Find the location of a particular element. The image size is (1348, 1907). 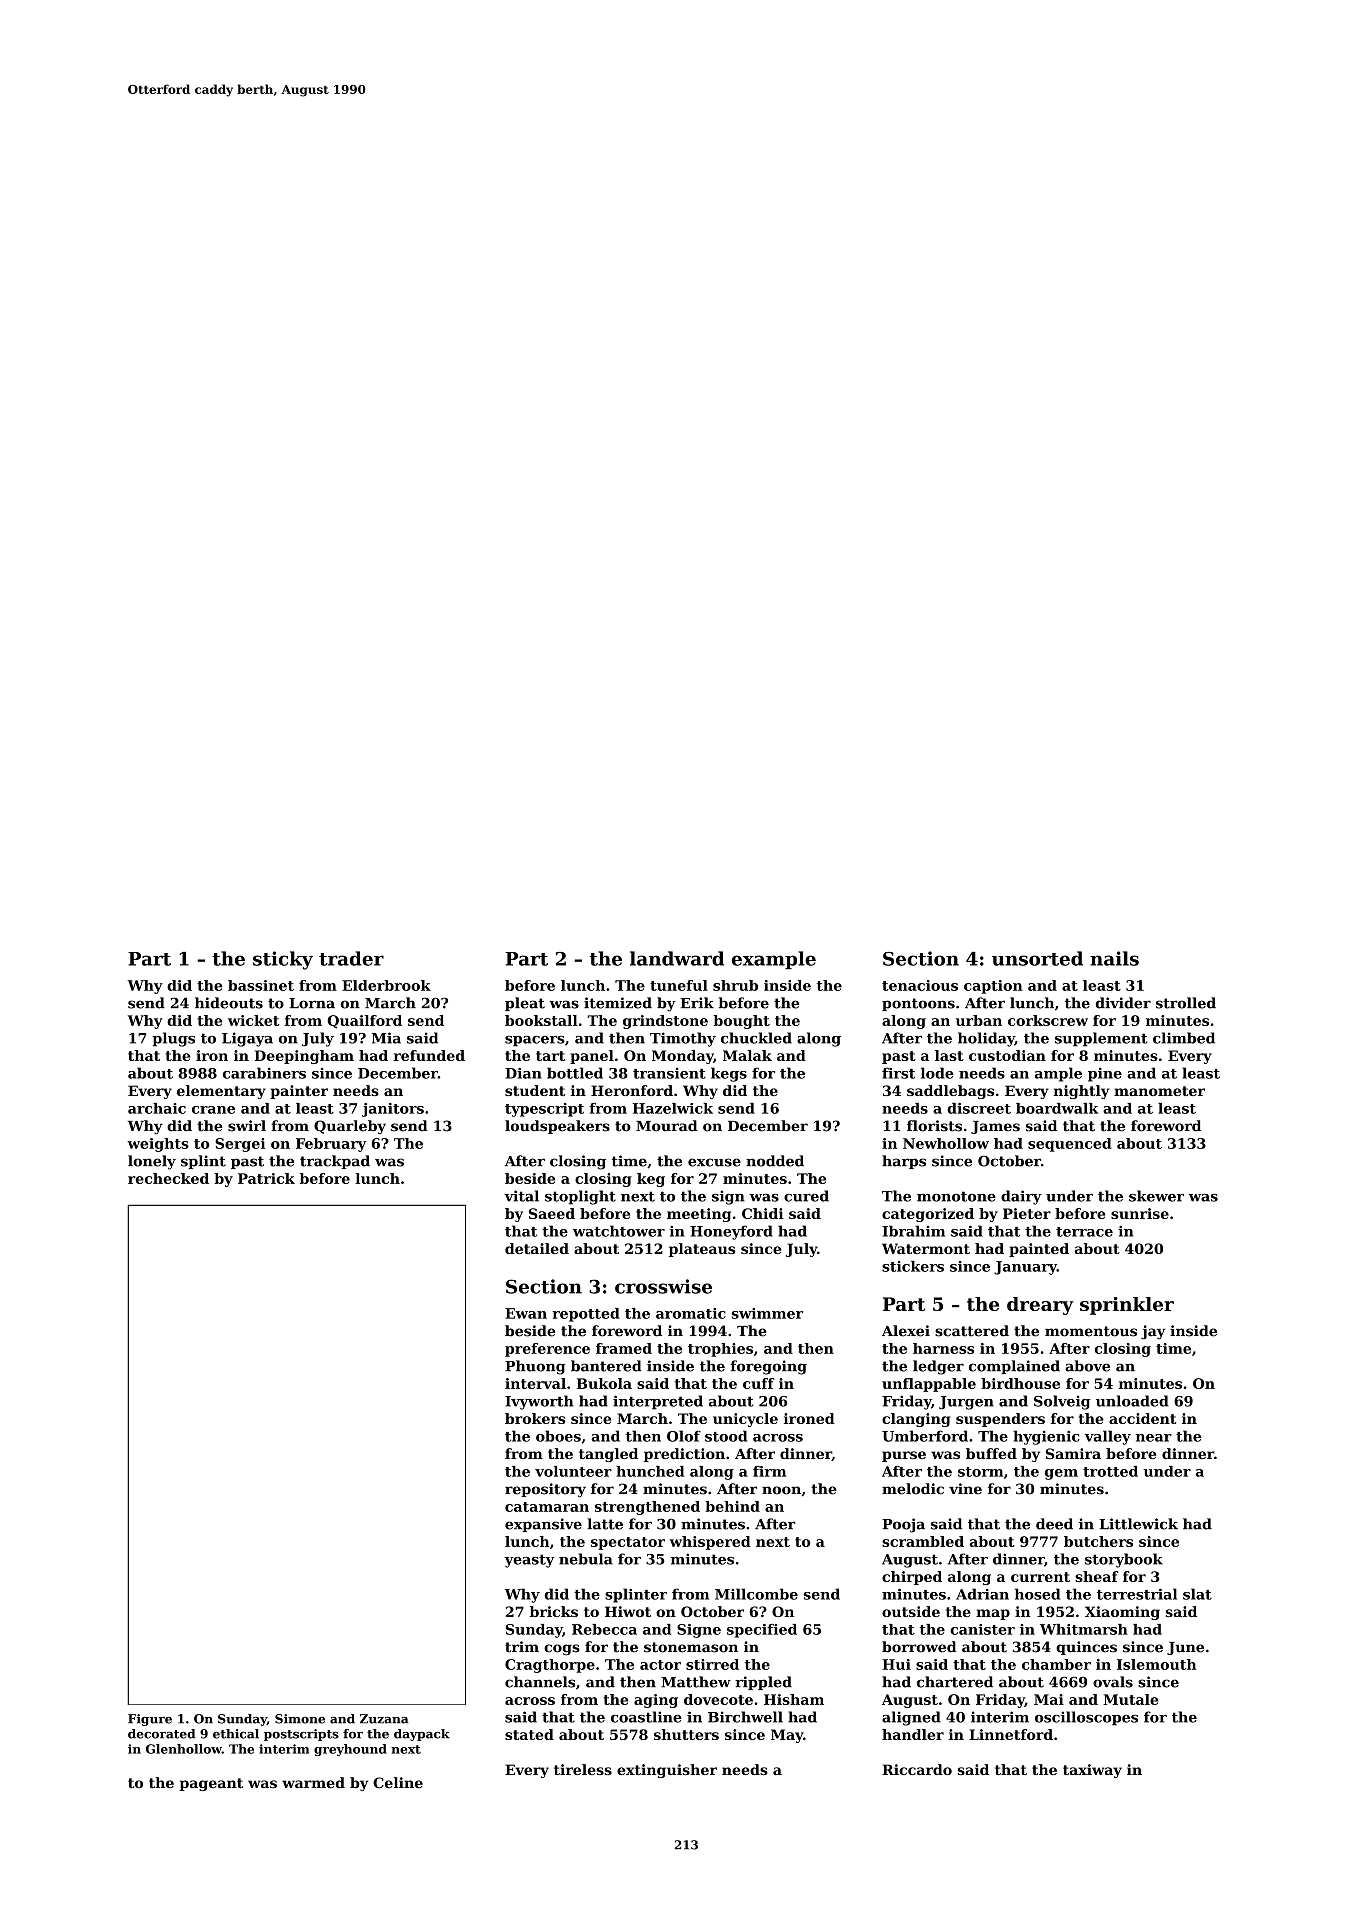

jay is located at coordinates (1153, 1332).
